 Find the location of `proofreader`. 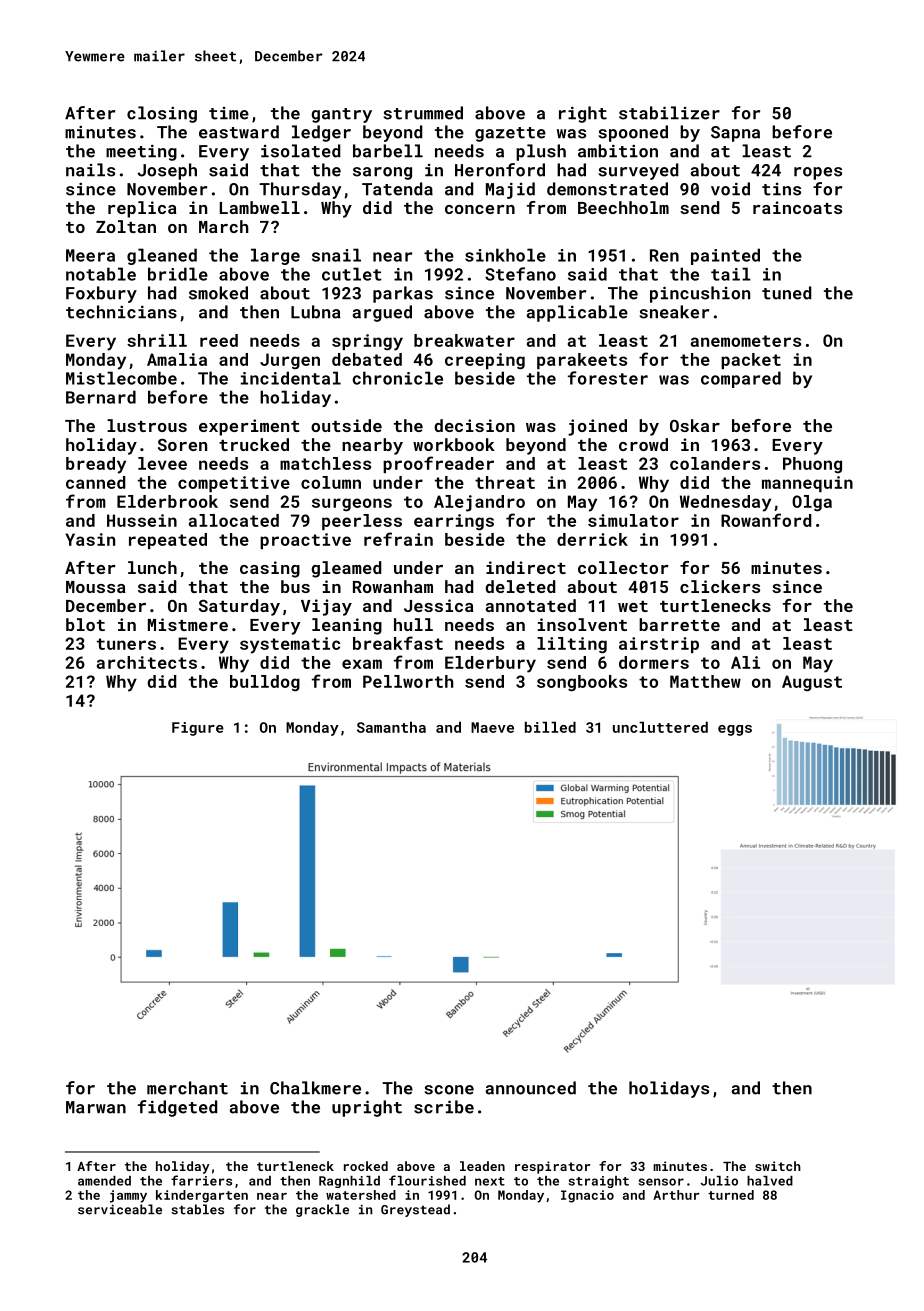

proofreader is located at coordinates (438, 464).
